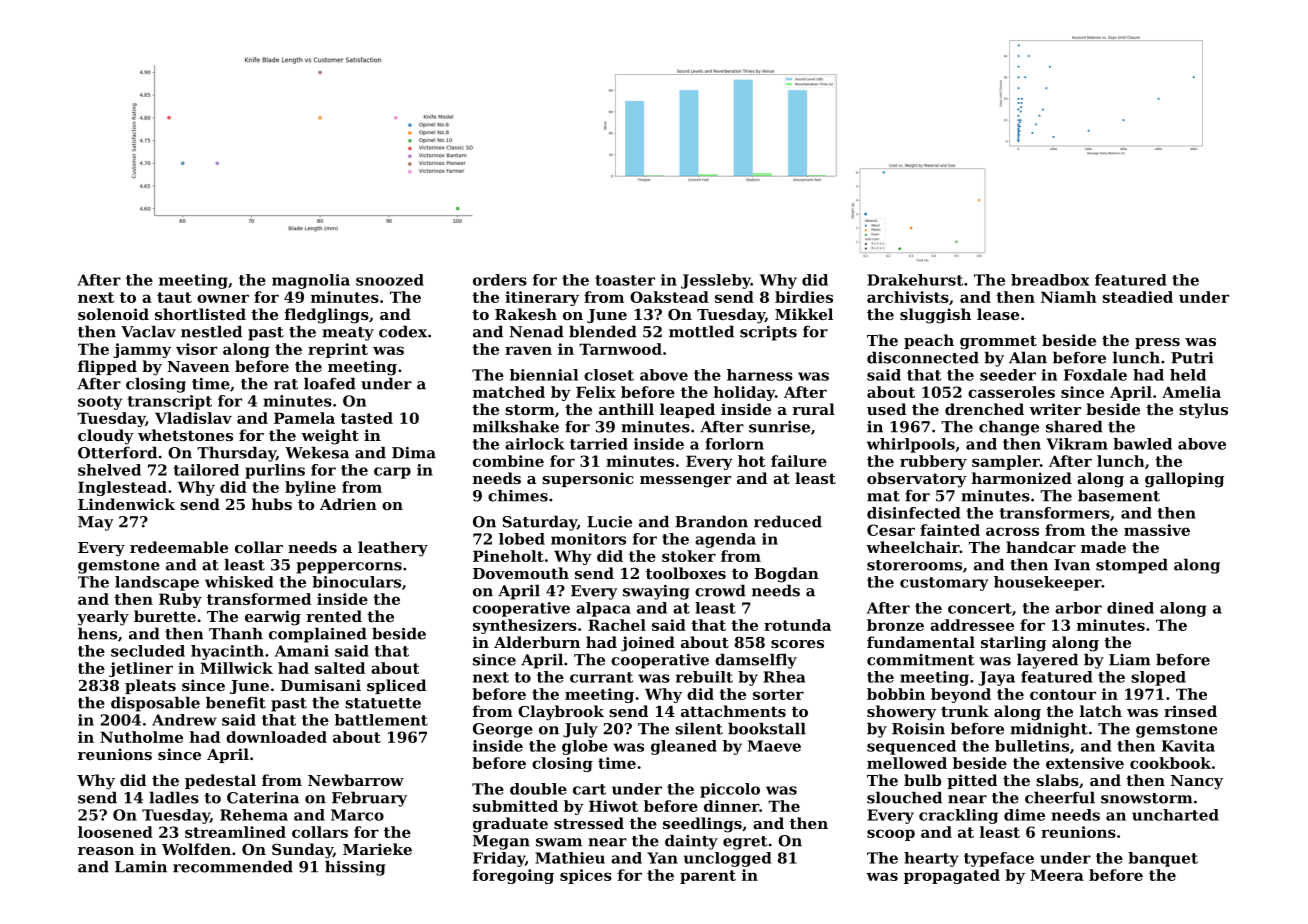 The image size is (1308, 924). Describe the element at coordinates (233, 866) in the image. I see `recommended` at that location.
